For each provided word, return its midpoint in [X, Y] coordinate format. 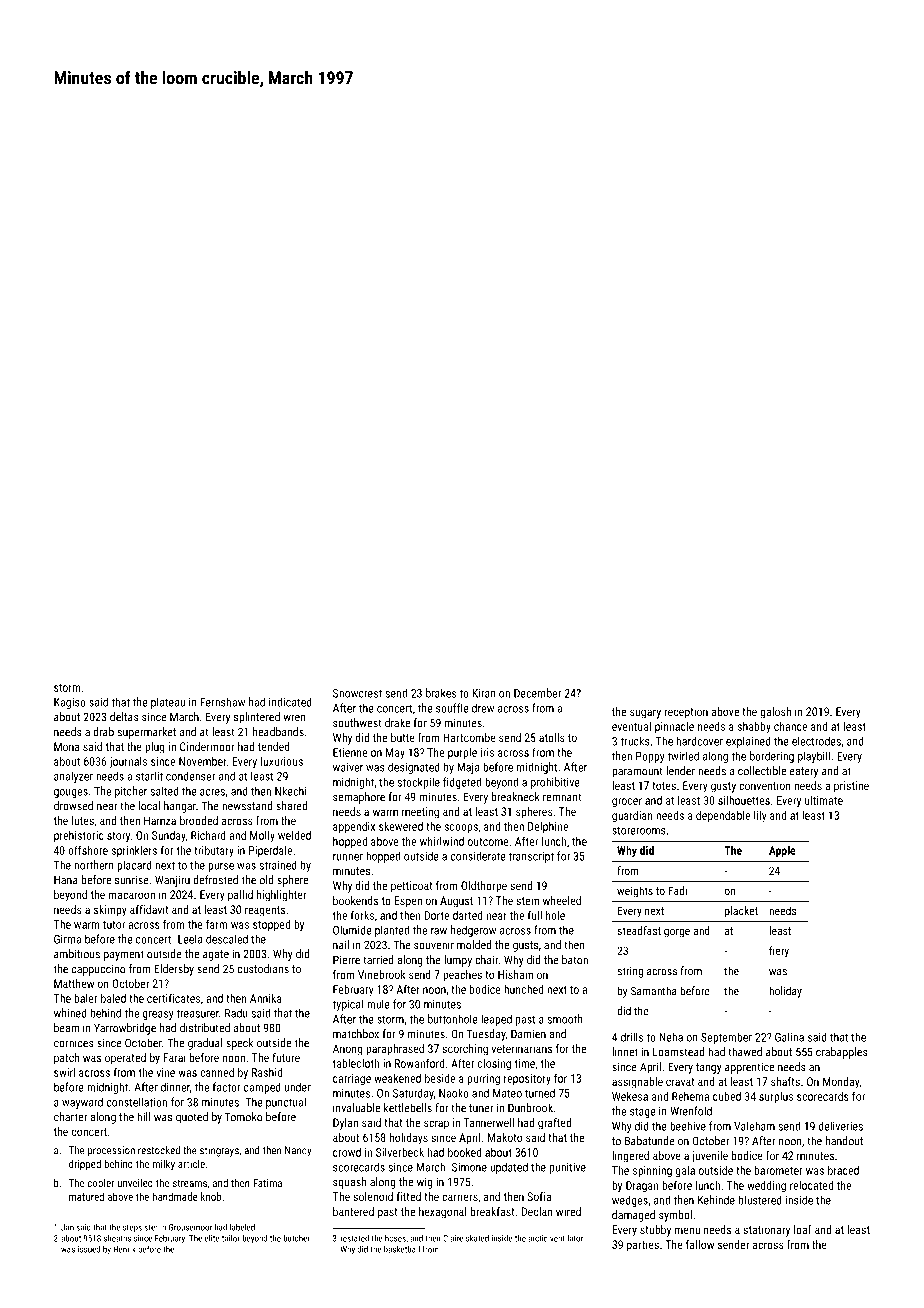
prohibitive [555, 783]
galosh [775, 713]
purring [484, 1079]
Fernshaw [222, 702]
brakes [441, 693]
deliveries [841, 1126]
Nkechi [290, 791]
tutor [114, 925]
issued [89, 1249]
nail [341, 945]
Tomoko [243, 1117]
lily [760, 816]
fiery [779, 952]
